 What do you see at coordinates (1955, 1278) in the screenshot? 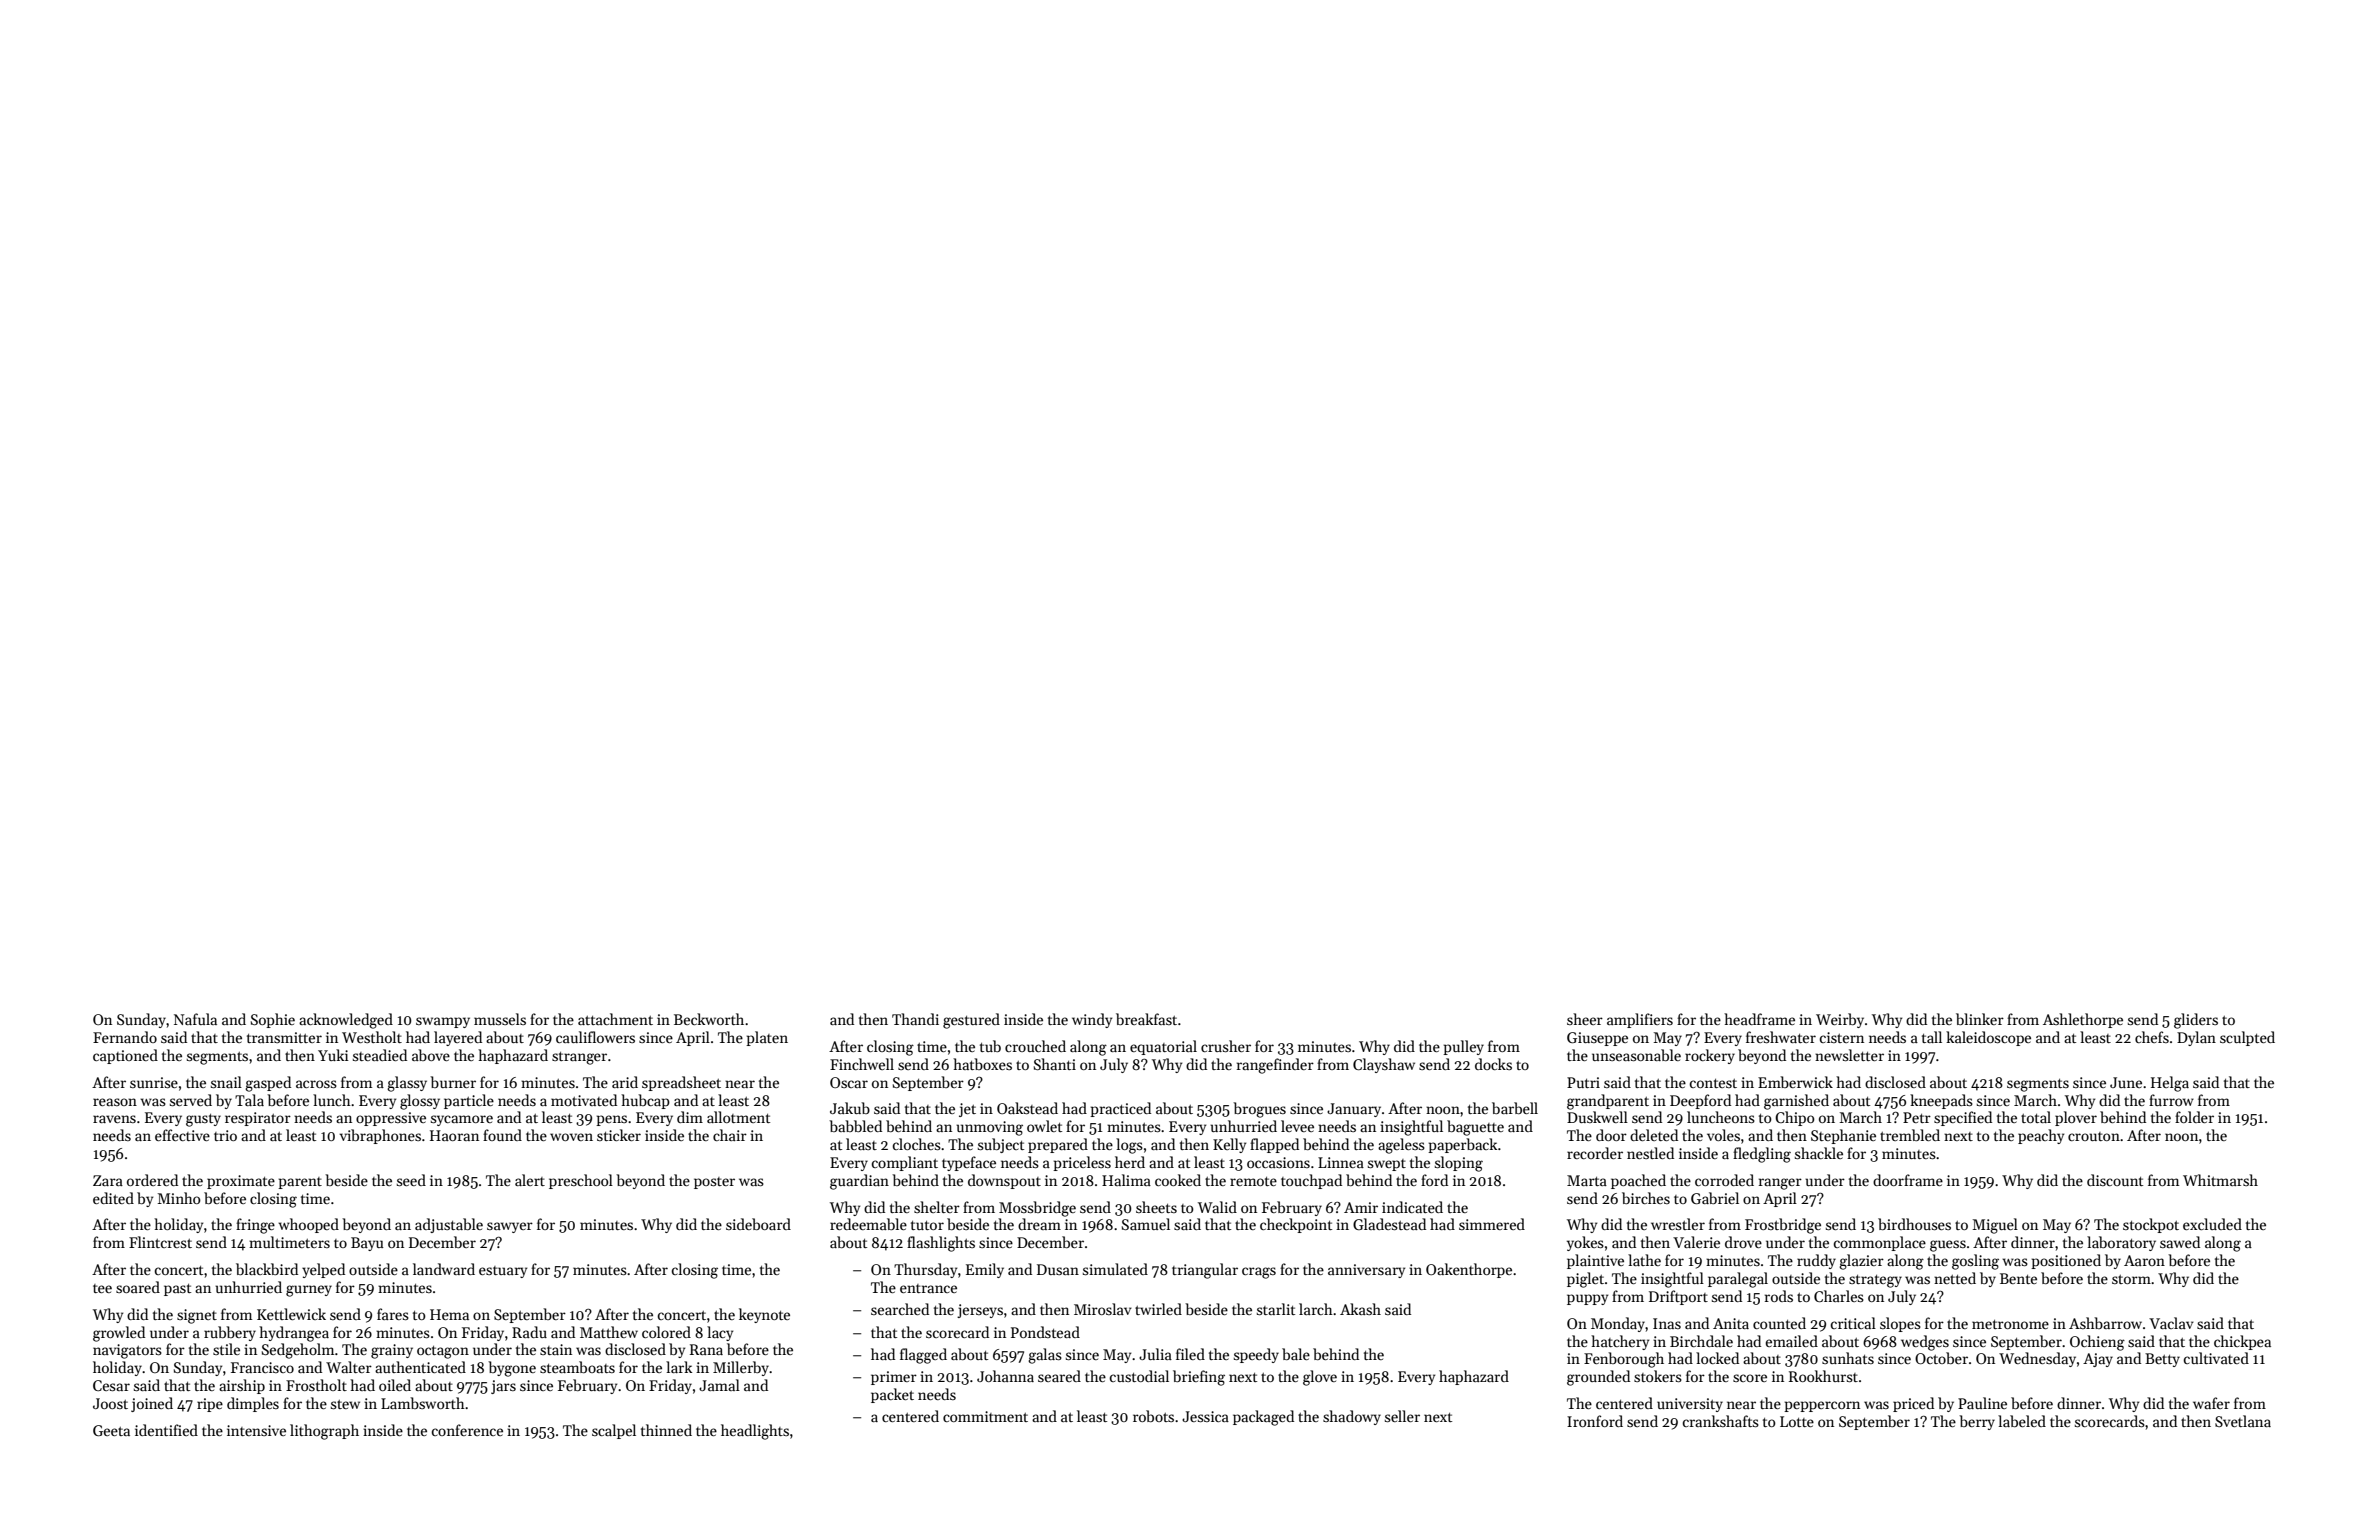
I see `netted` at bounding box center [1955, 1278].
